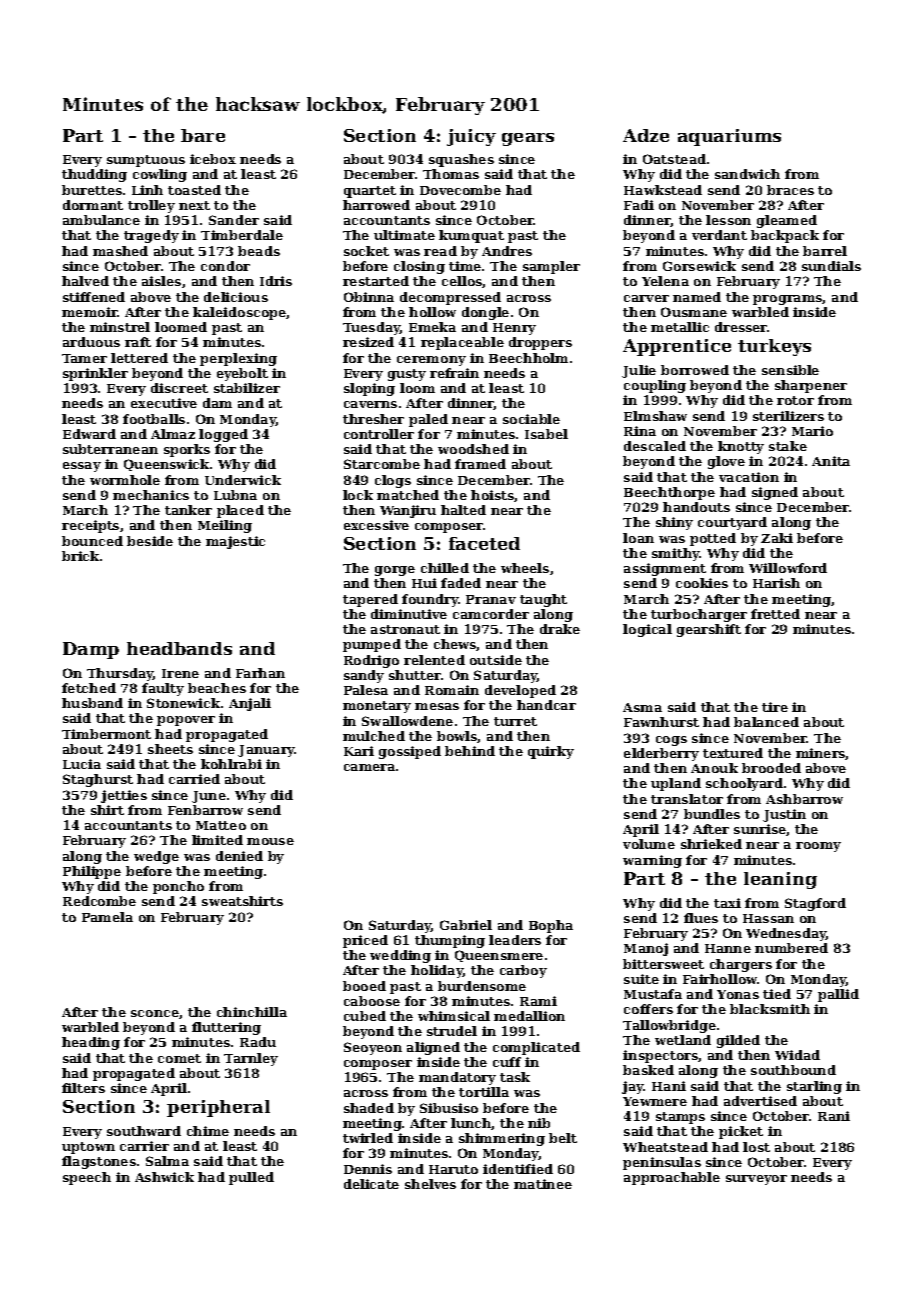  Describe the element at coordinates (538, 1001) in the image. I see `Rami` at that location.
